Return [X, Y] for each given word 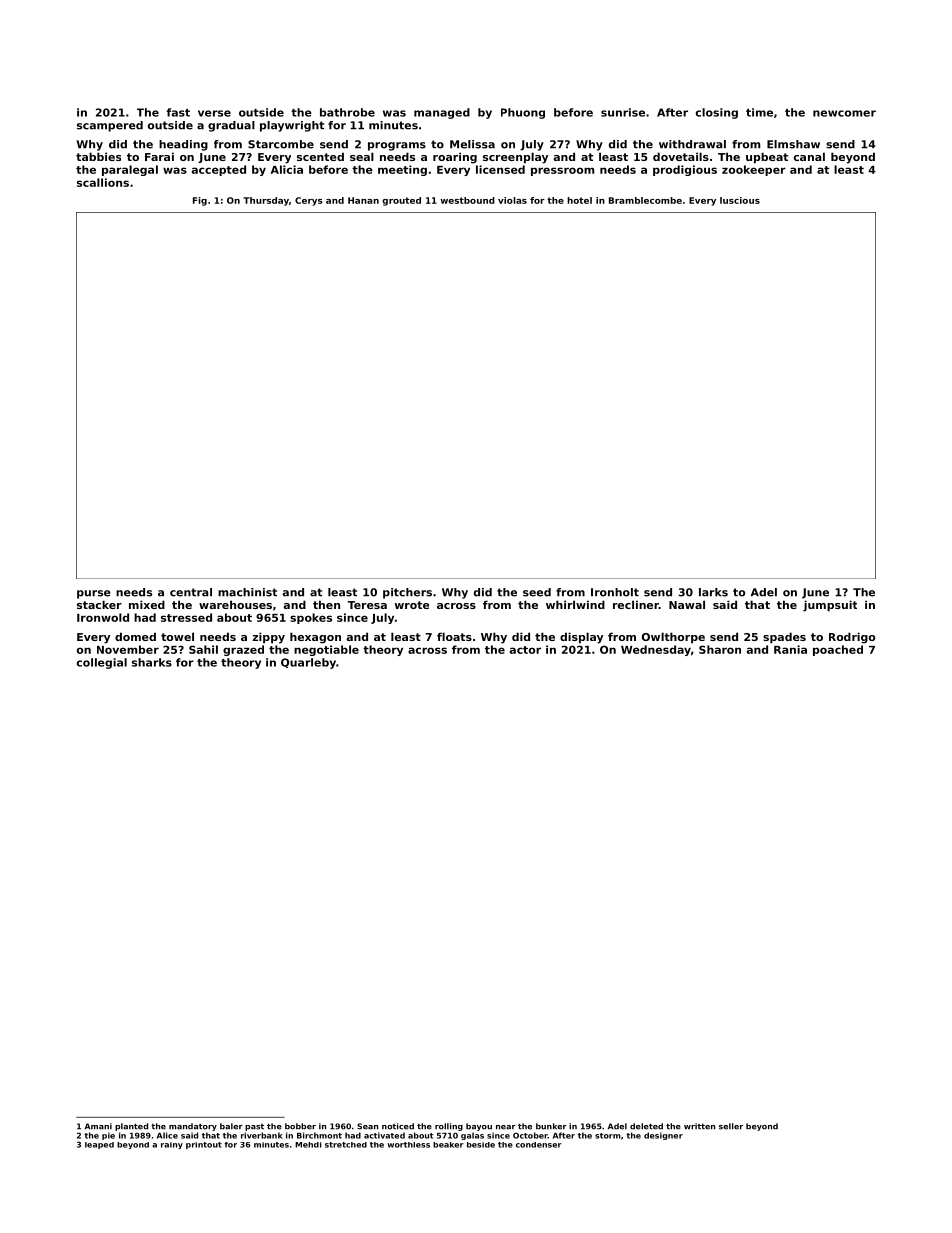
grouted [401, 201]
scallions [103, 182]
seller [731, 1126]
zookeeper [754, 170]
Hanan [363, 200]
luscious [740, 200]
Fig [200, 201]
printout [204, 1145]
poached [838, 650]
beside [481, 1145]
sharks [152, 662]
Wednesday [656, 650]
